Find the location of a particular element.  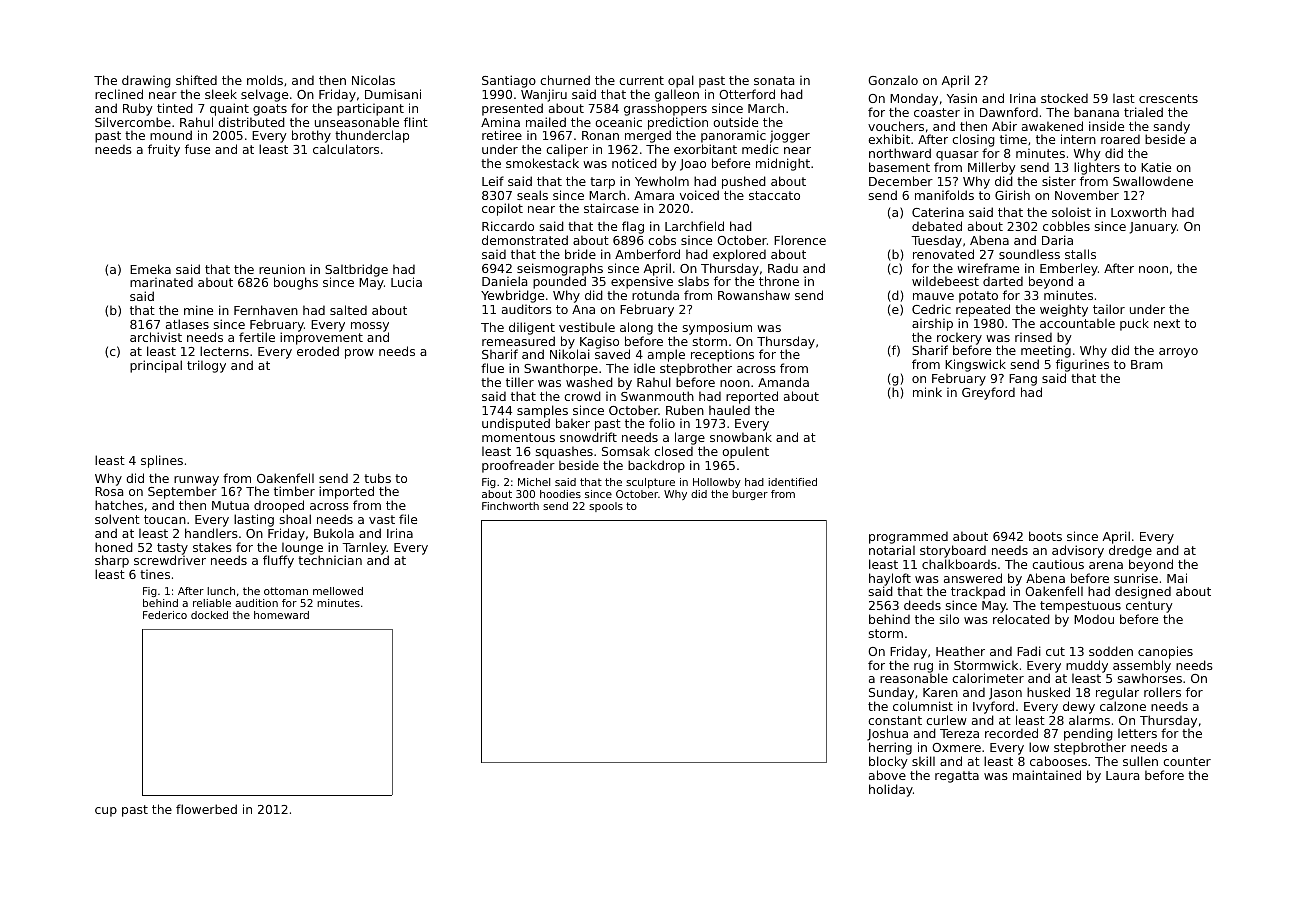

cautious is located at coordinates (1058, 564).
